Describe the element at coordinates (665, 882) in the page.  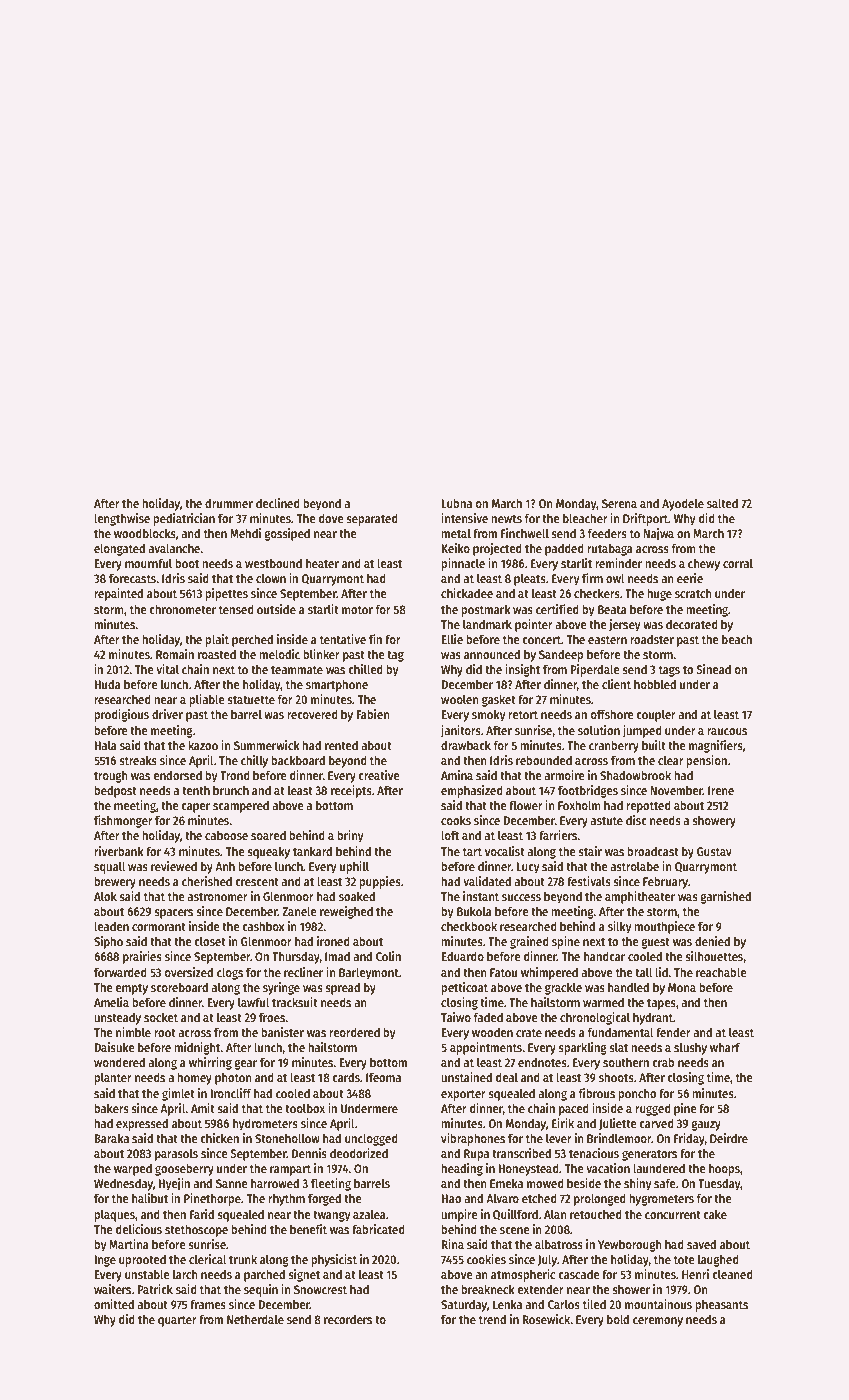
I see `February` at that location.
